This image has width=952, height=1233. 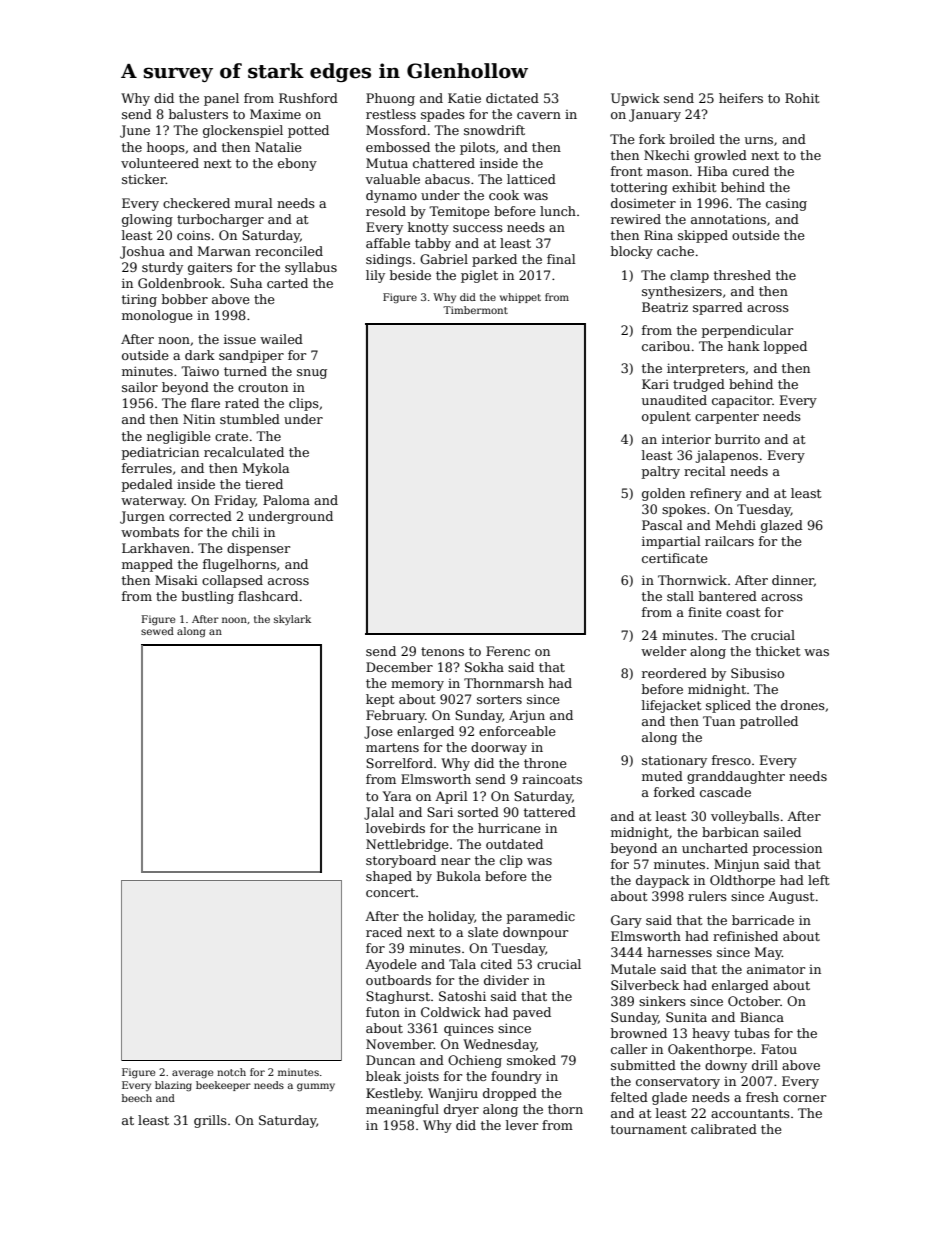 I want to click on grills, so click(x=210, y=1121).
